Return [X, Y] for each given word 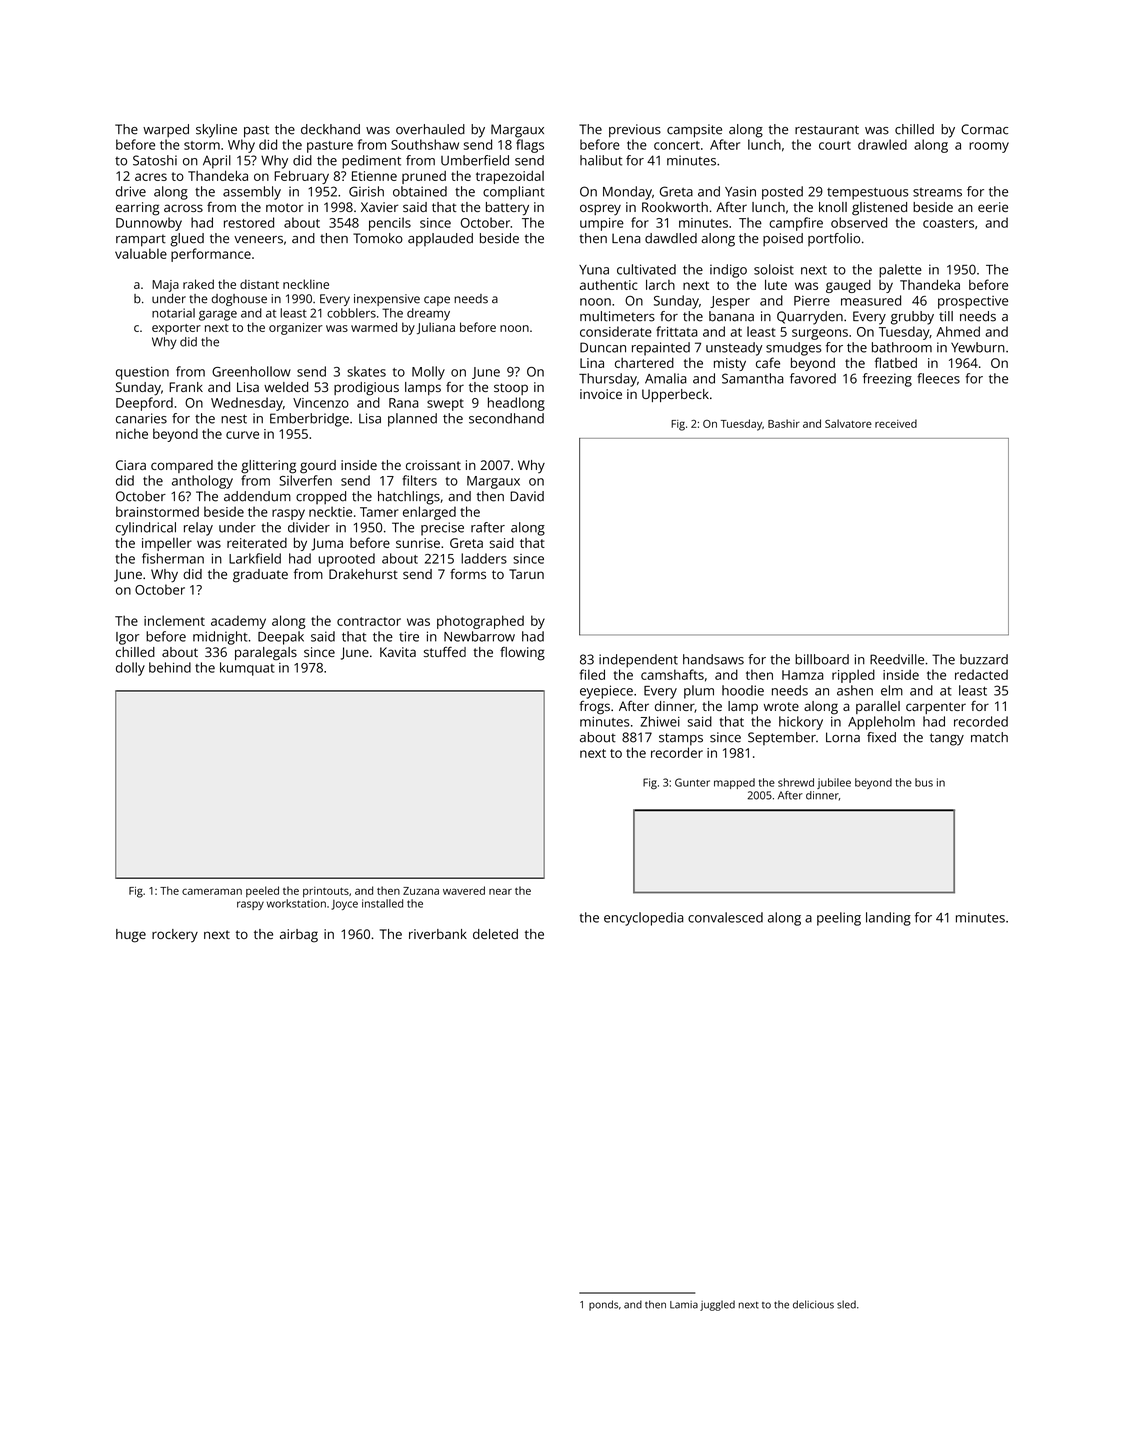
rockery [175, 935]
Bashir [784, 423]
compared [182, 466]
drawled [882, 144]
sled [846, 1304]
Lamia [684, 1305]
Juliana [436, 328]
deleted [495, 934]
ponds [603, 1305]
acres [151, 177]
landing [888, 919]
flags [530, 146]
